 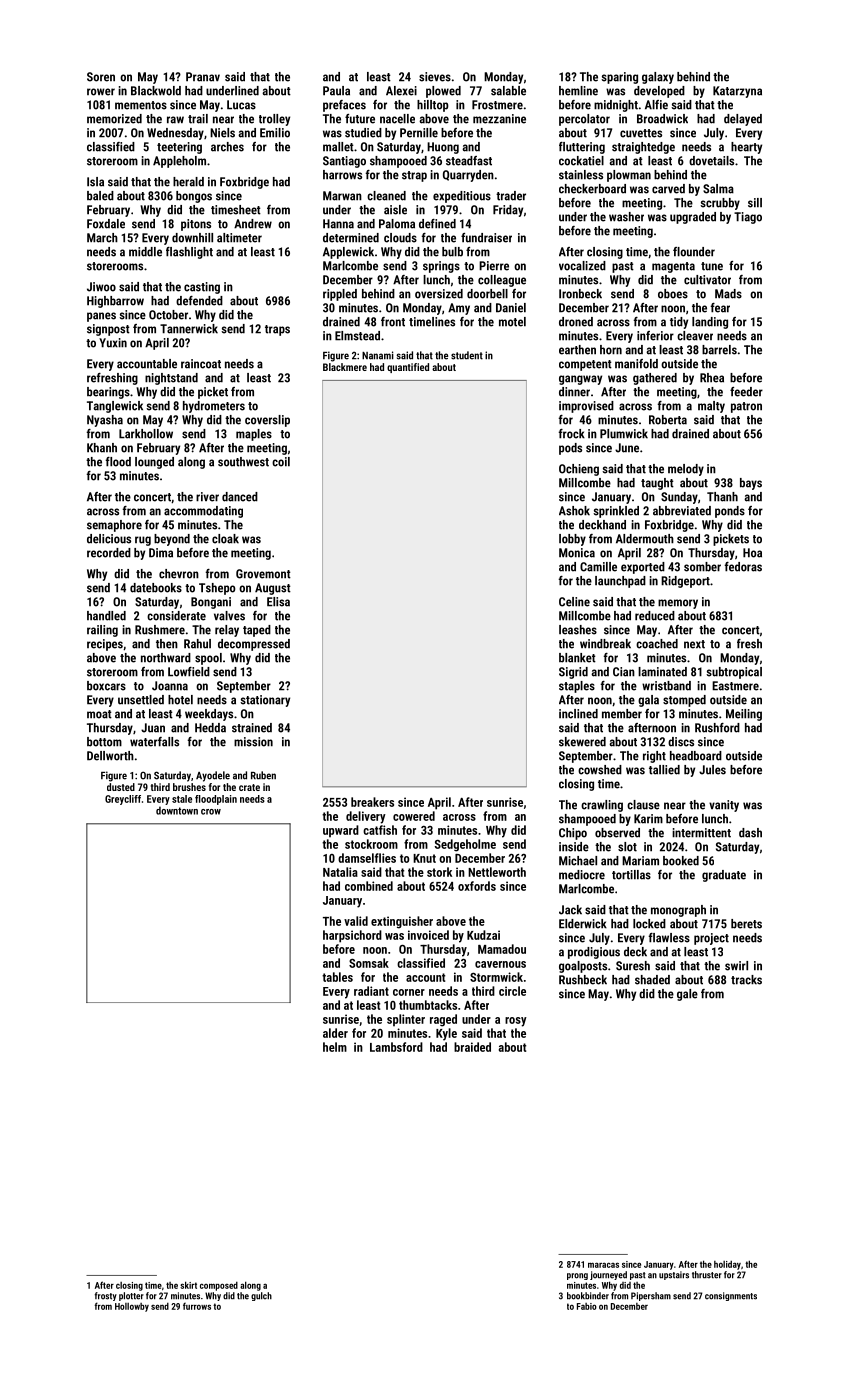 What do you see at coordinates (711, 407) in the image?
I see `malty` at bounding box center [711, 407].
